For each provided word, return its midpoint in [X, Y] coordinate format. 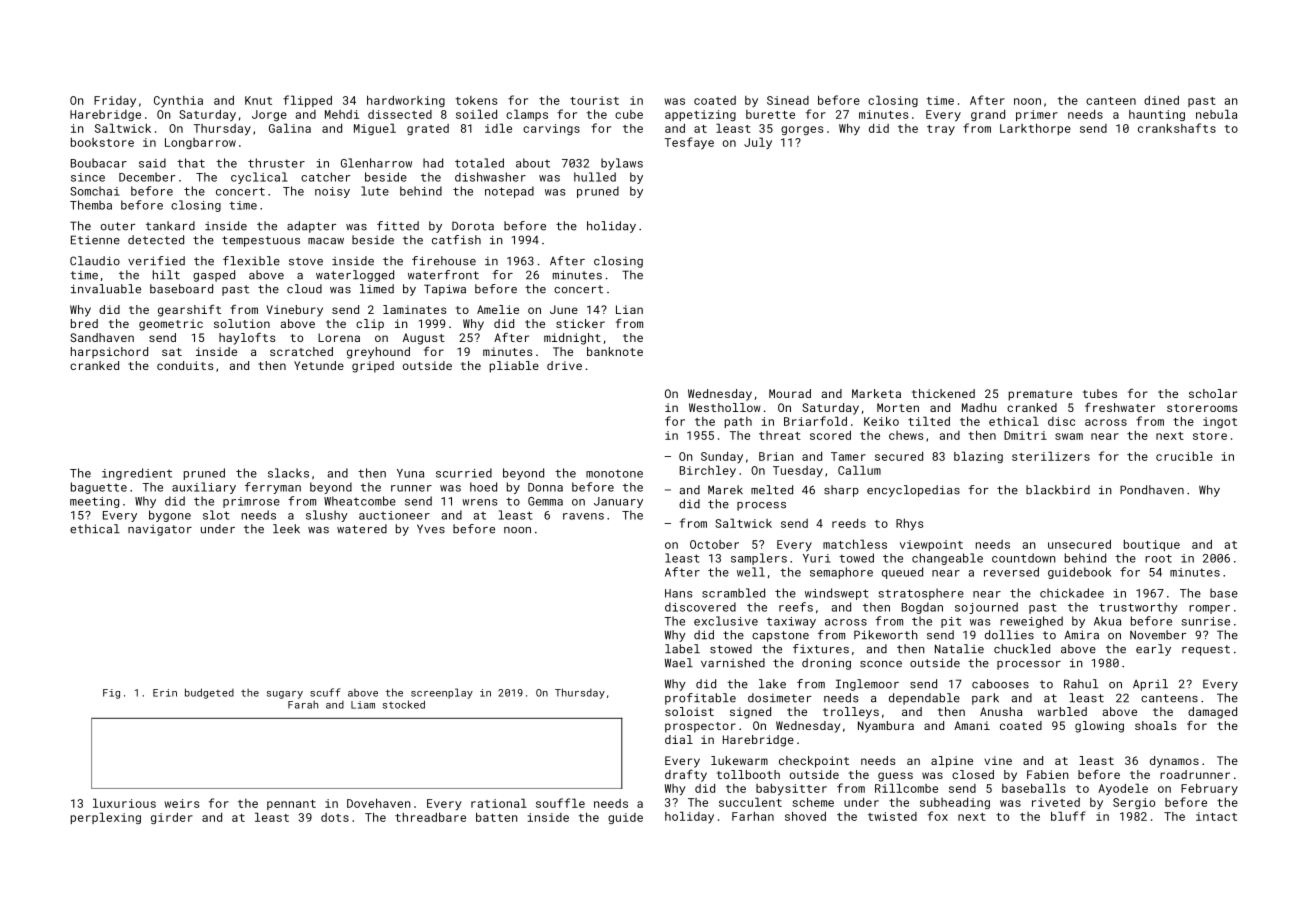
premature [1040, 395]
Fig [111, 694]
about [533, 163]
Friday [115, 101]
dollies [1009, 635]
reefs [796, 607]
